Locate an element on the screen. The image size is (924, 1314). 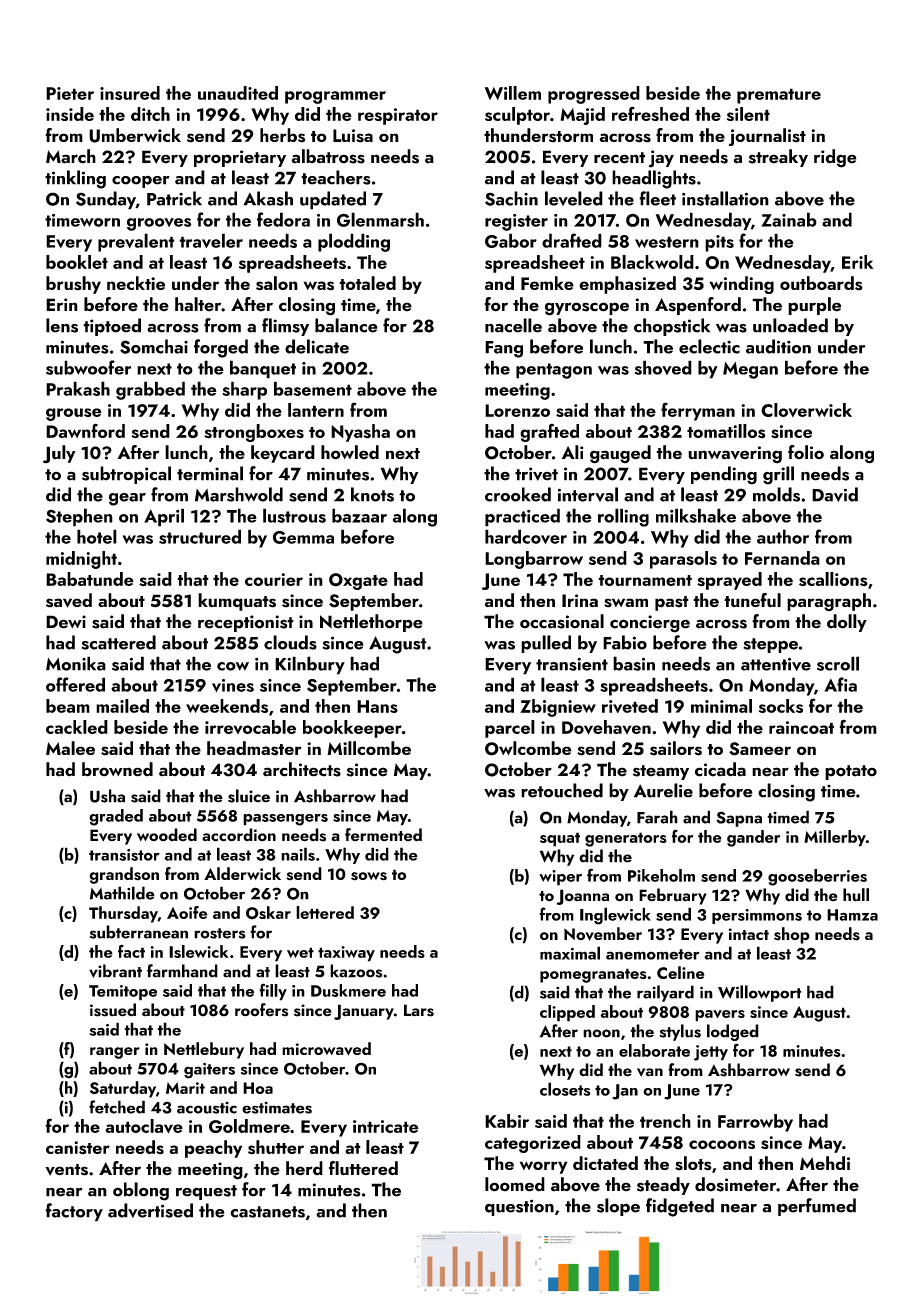
vibrant is located at coordinates (115, 971).
